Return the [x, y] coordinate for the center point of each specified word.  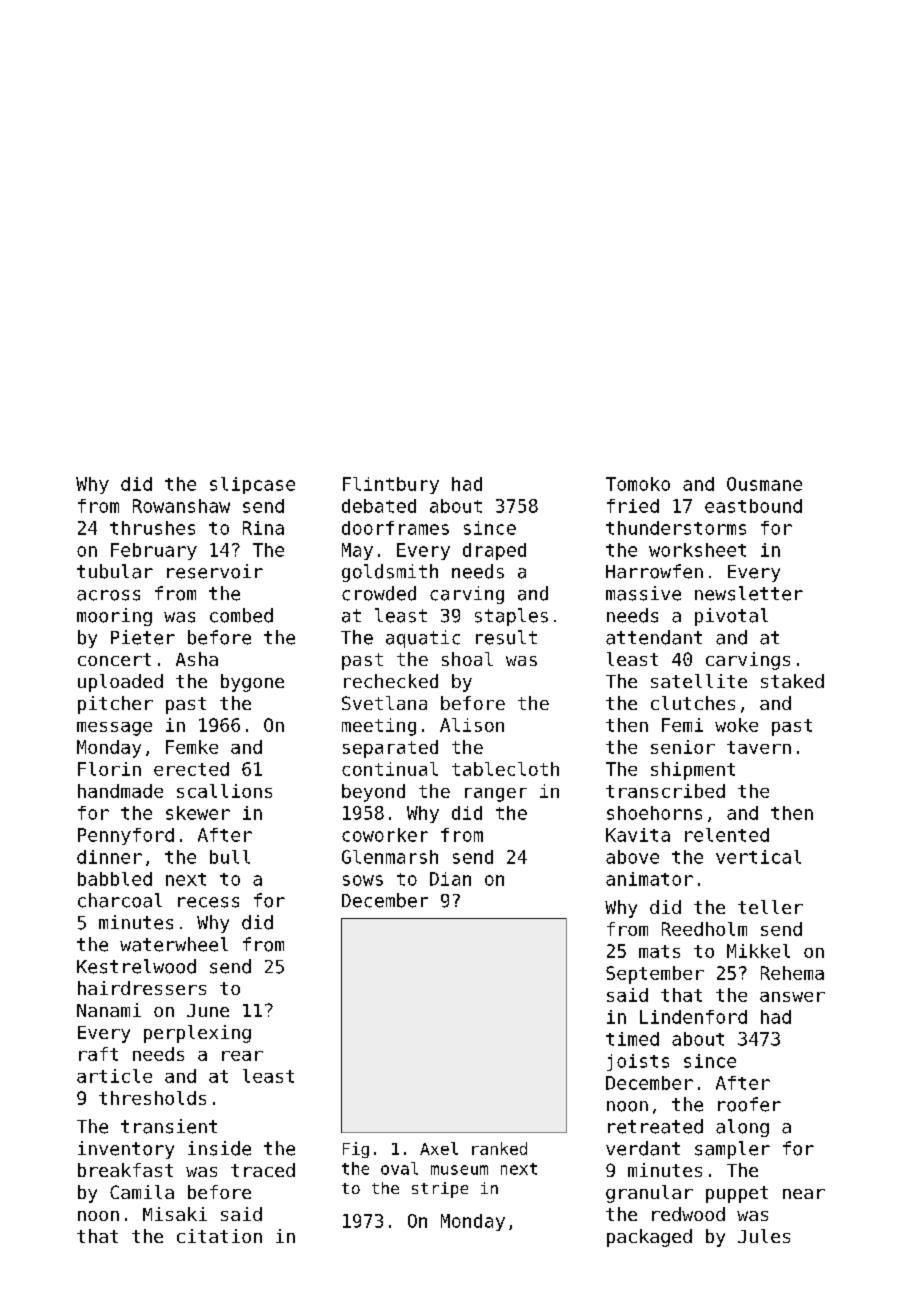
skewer [198, 813]
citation [219, 1236]
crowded [379, 593]
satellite [699, 681]
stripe [440, 1190]
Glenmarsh [390, 857]
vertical [758, 857]
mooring [114, 617]
